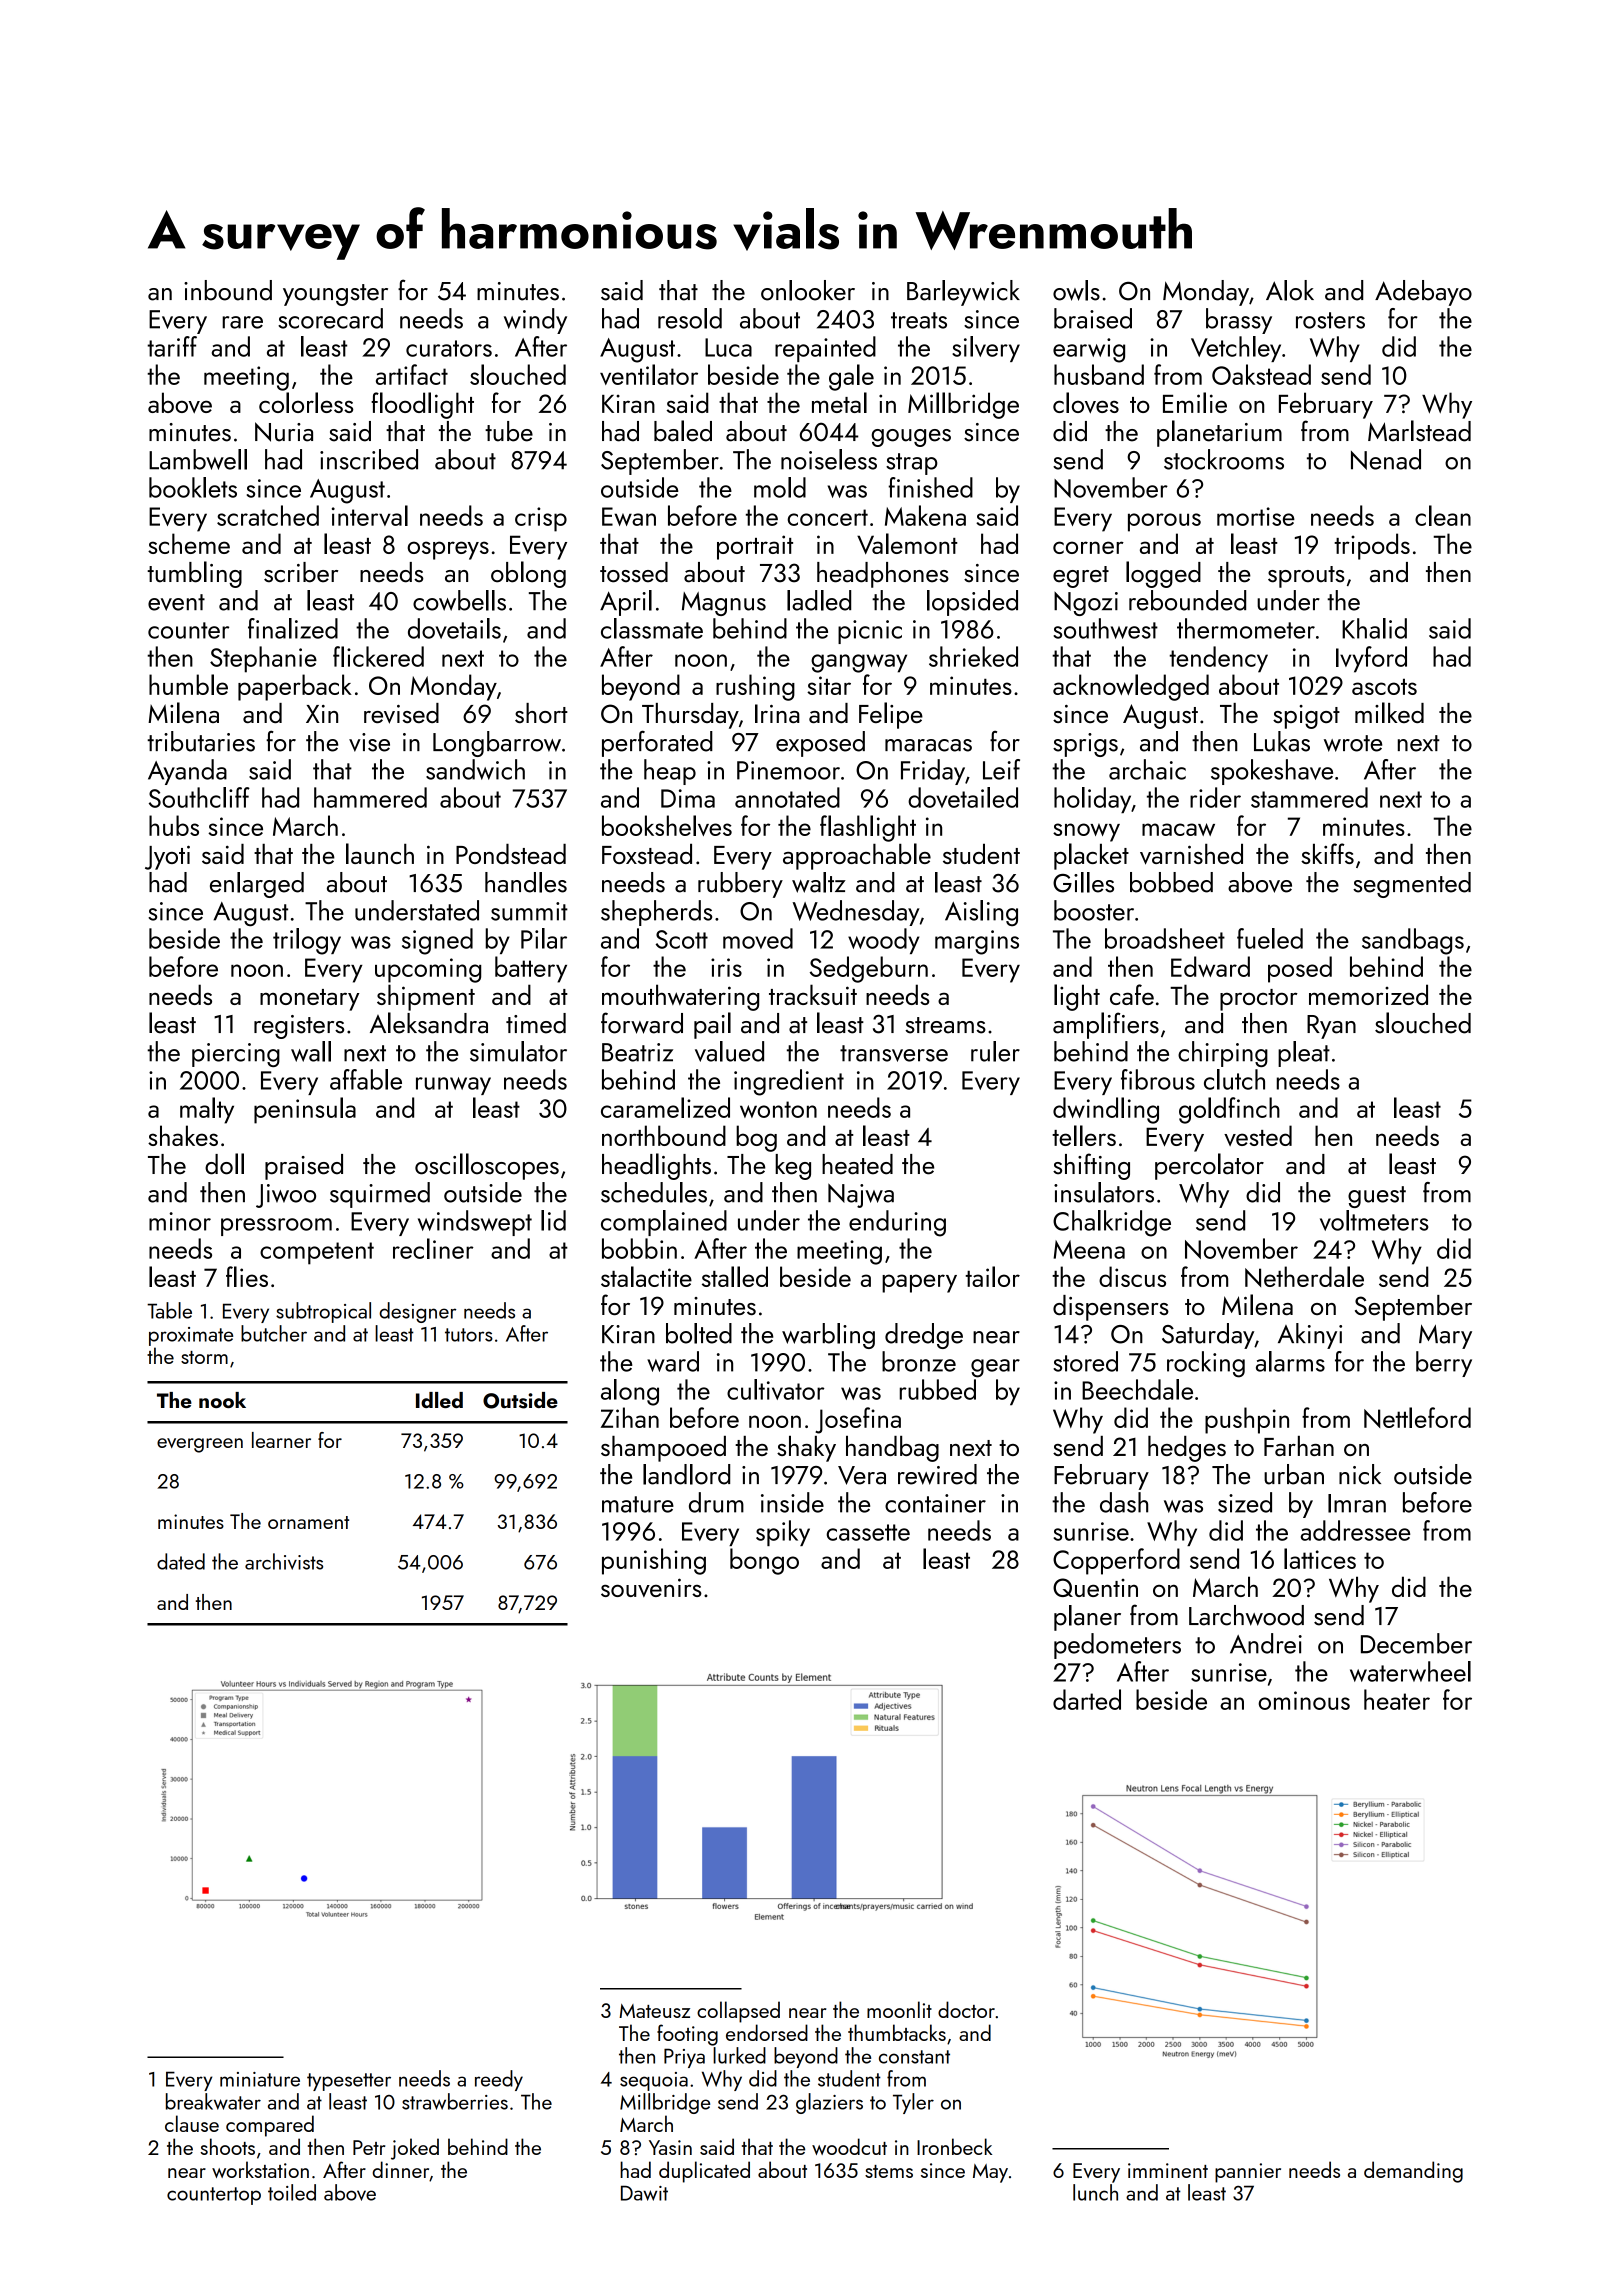  I want to click on darted, so click(1087, 1699).
